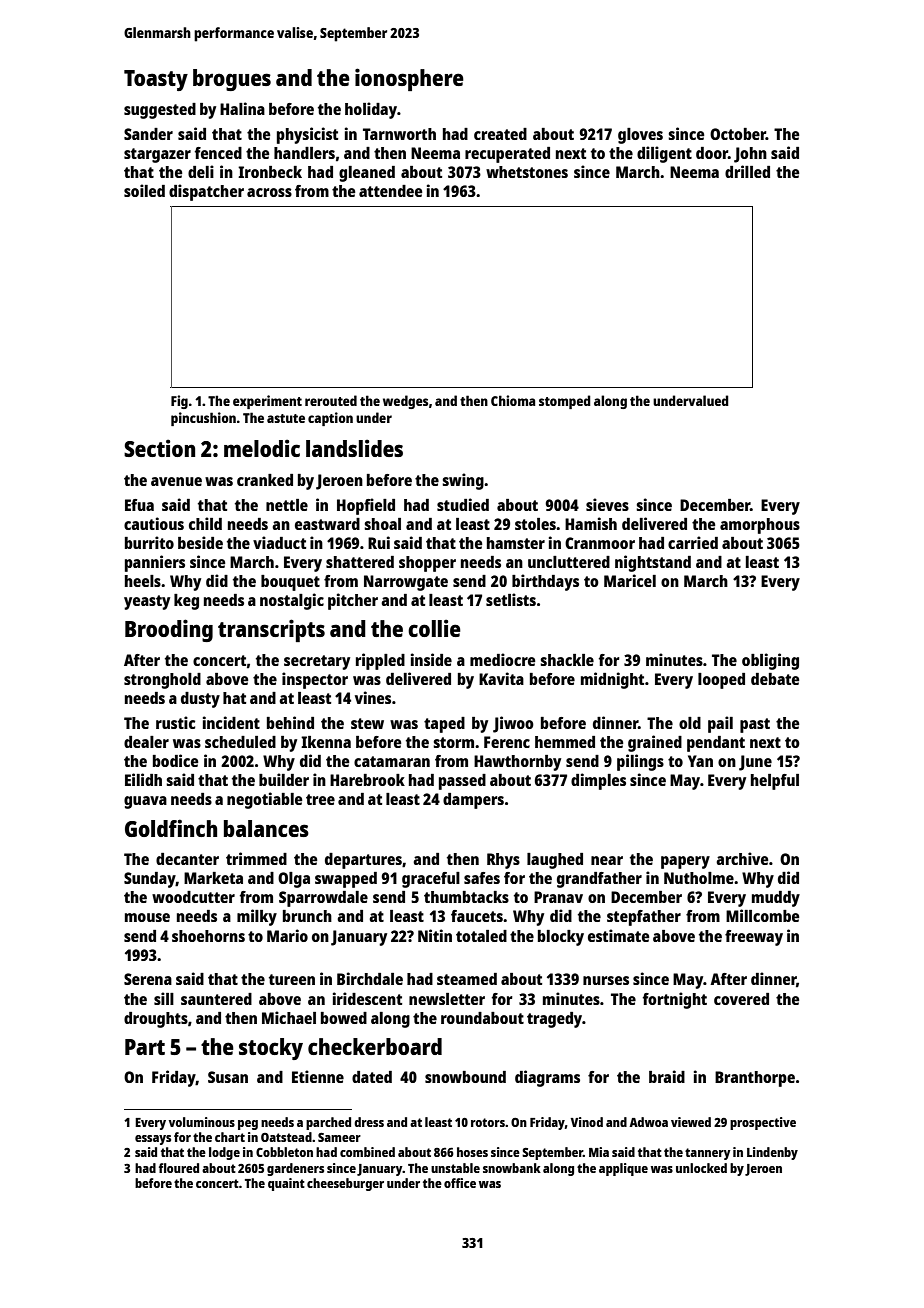  Describe the element at coordinates (477, 916) in the image. I see `faucets` at that location.
